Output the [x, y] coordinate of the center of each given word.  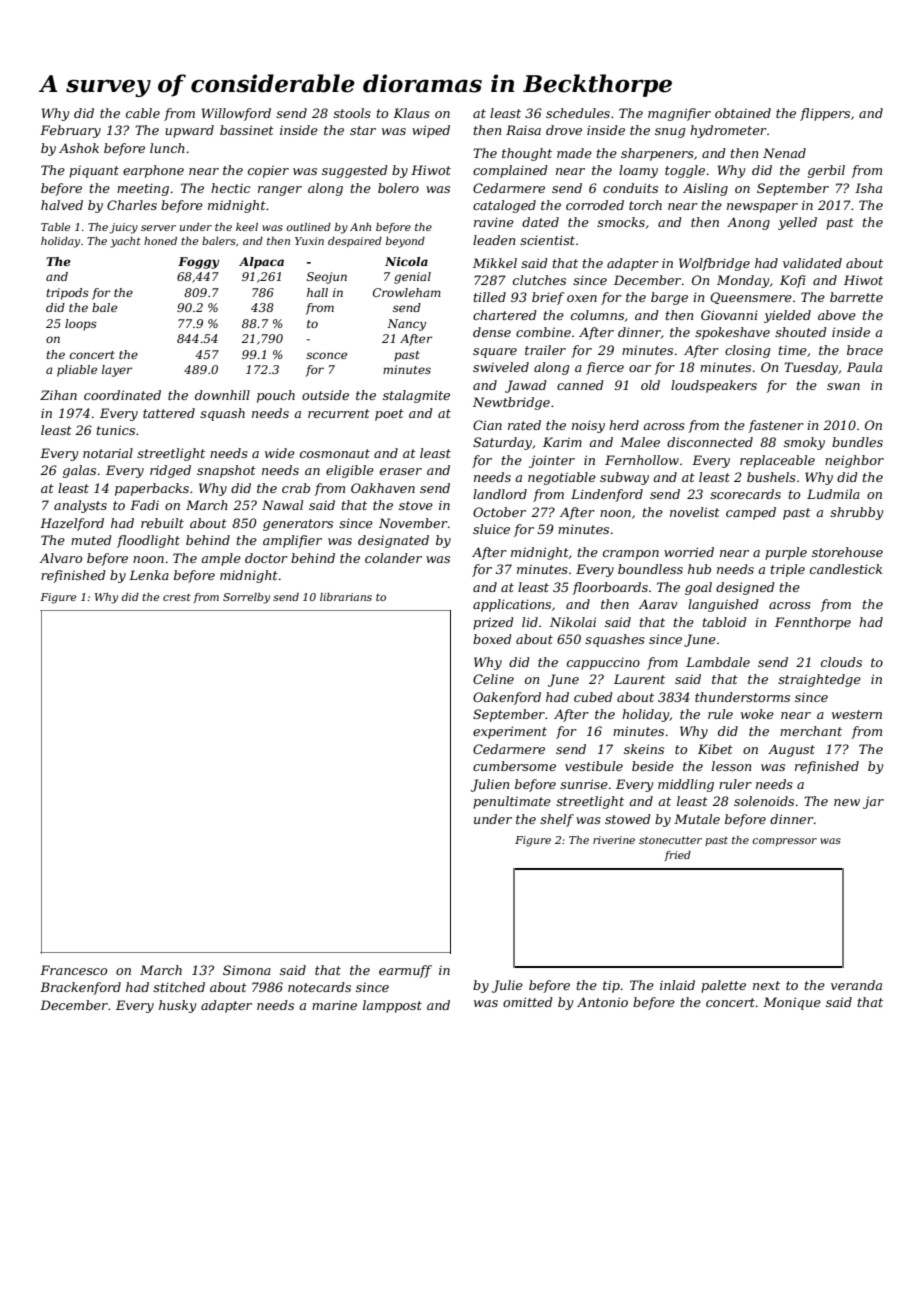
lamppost [392, 1006]
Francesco [73, 970]
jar [873, 802]
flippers [825, 114]
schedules [578, 113]
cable [143, 113]
